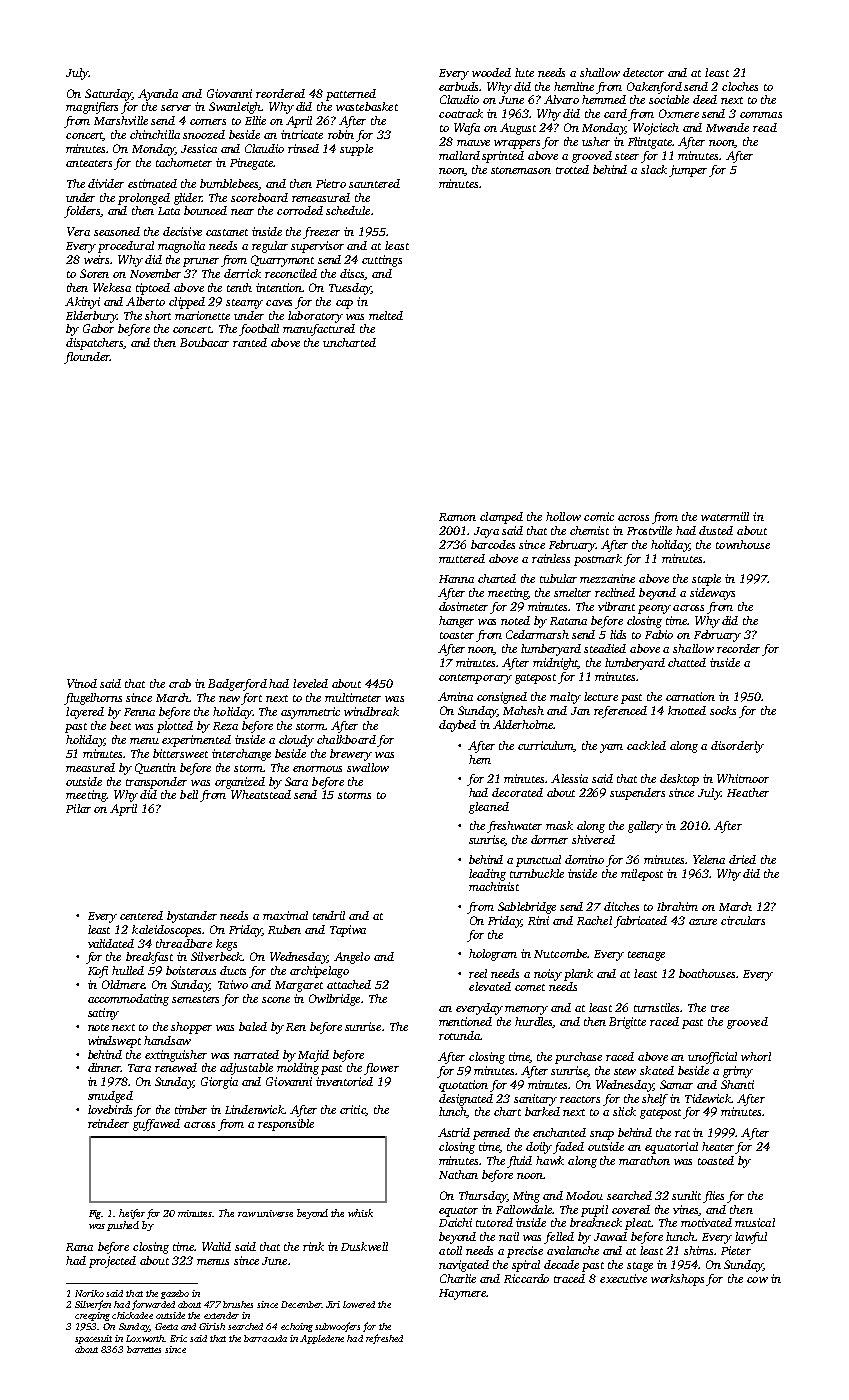 The width and height of the page is (849, 1400). Describe the element at coordinates (265, 1338) in the page. I see `barracuda` at that location.
